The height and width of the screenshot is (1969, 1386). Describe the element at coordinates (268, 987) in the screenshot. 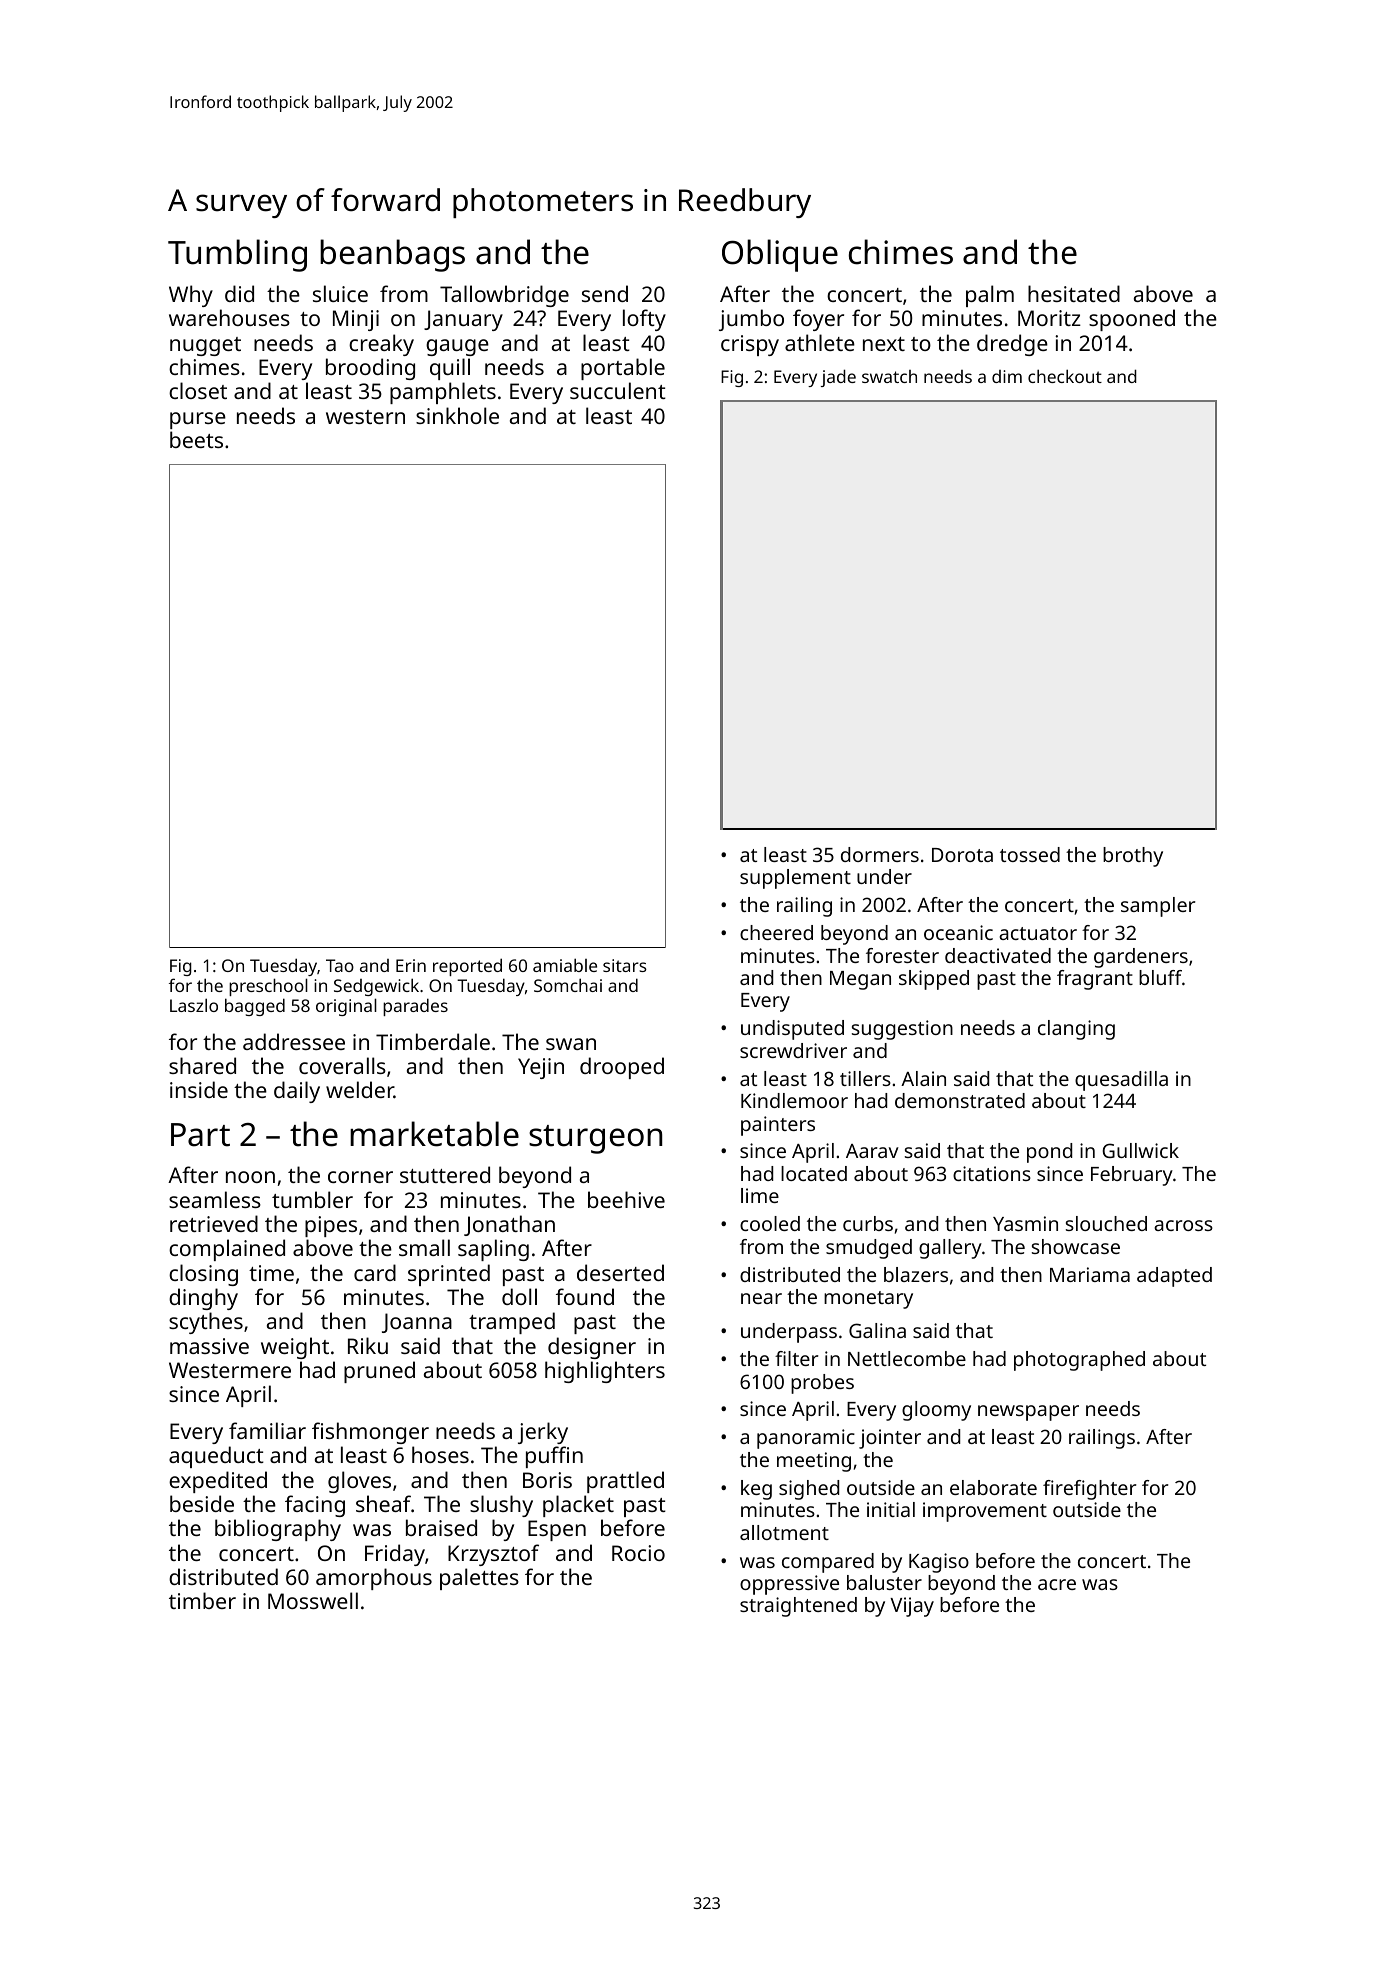

I see `preschool` at that location.
